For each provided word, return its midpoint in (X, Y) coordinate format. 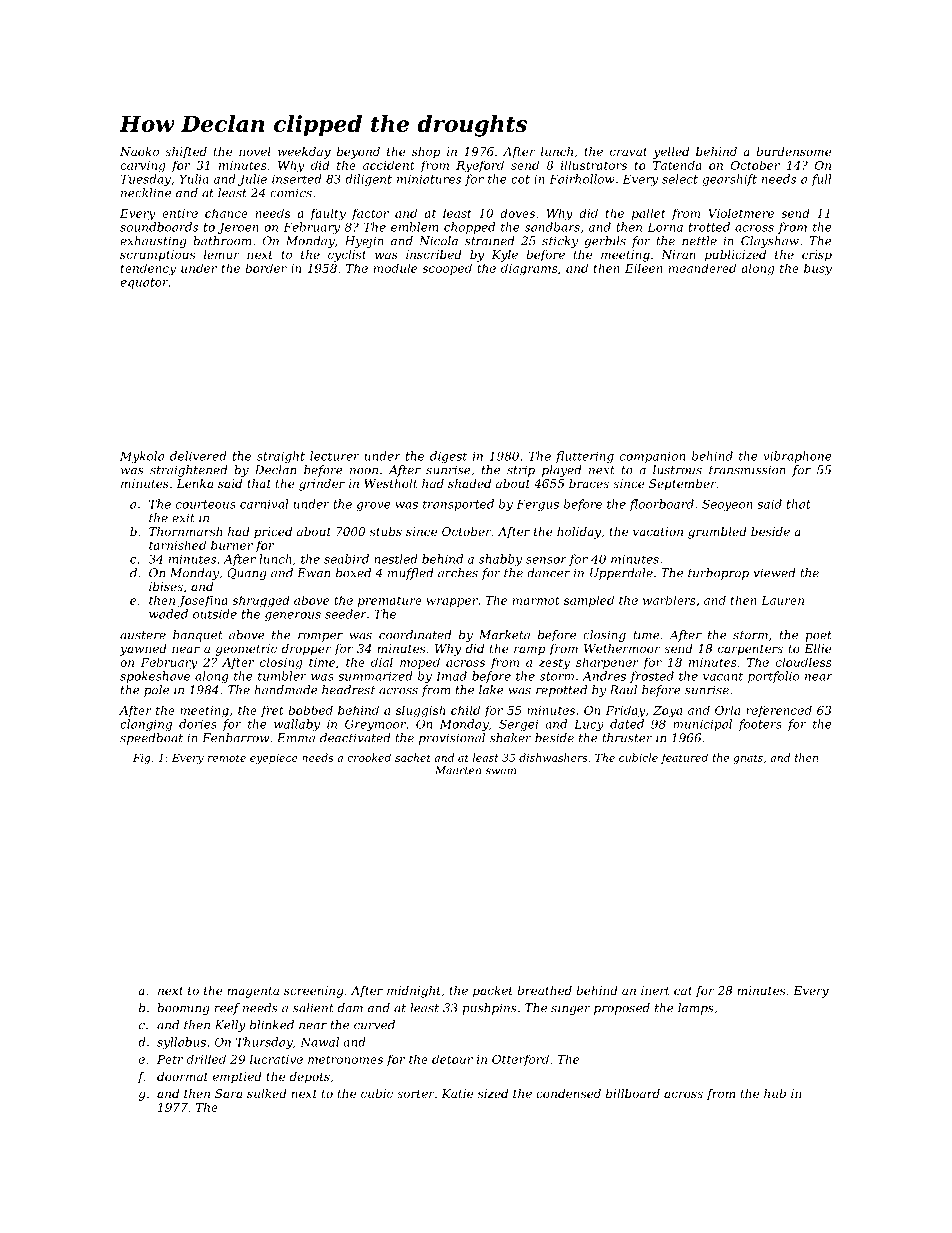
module (395, 268)
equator (144, 283)
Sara (228, 1093)
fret (272, 711)
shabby (500, 560)
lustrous (677, 470)
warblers (669, 600)
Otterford (520, 1060)
